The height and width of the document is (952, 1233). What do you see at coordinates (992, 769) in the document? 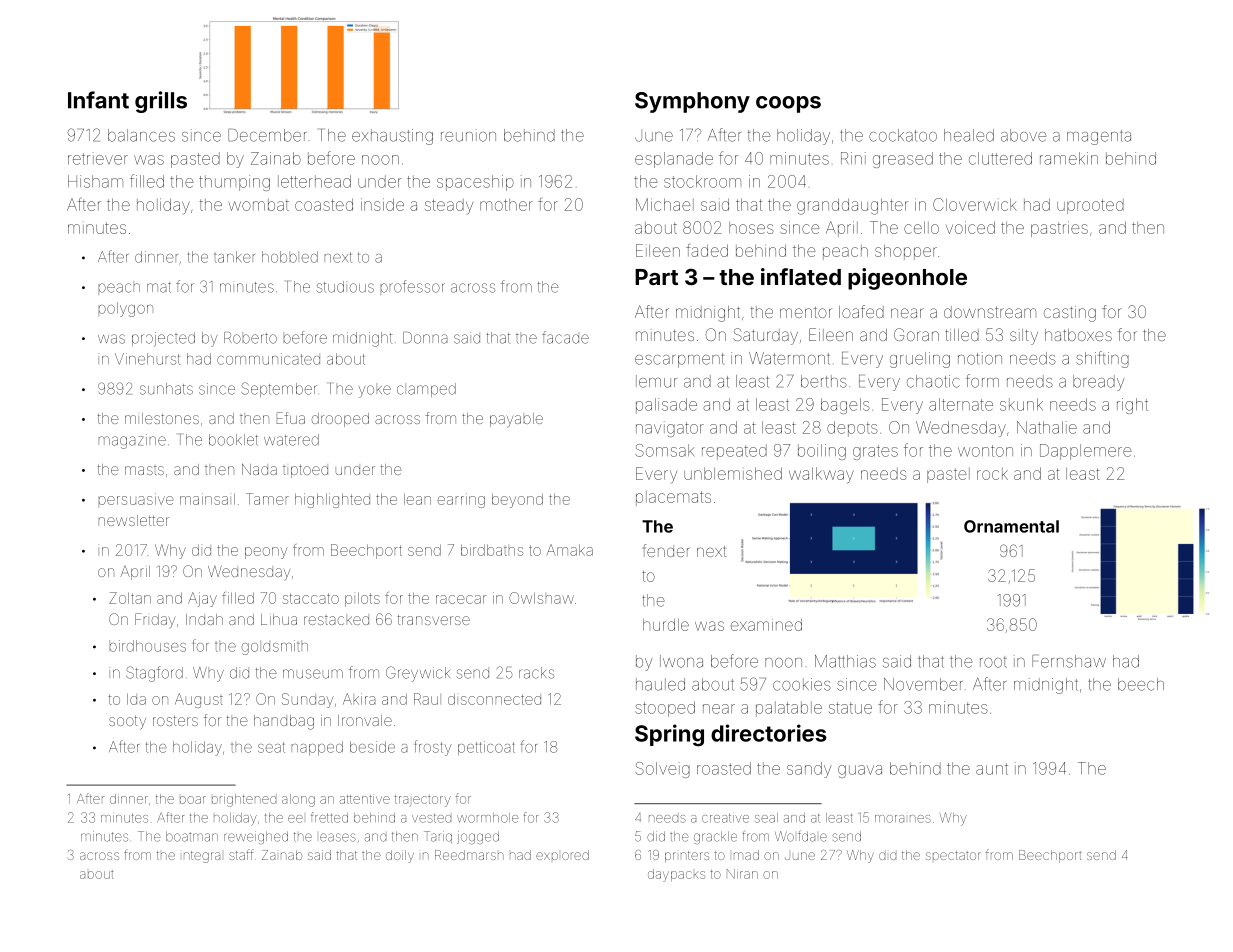
I see `aunt` at bounding box center [992, 769].
